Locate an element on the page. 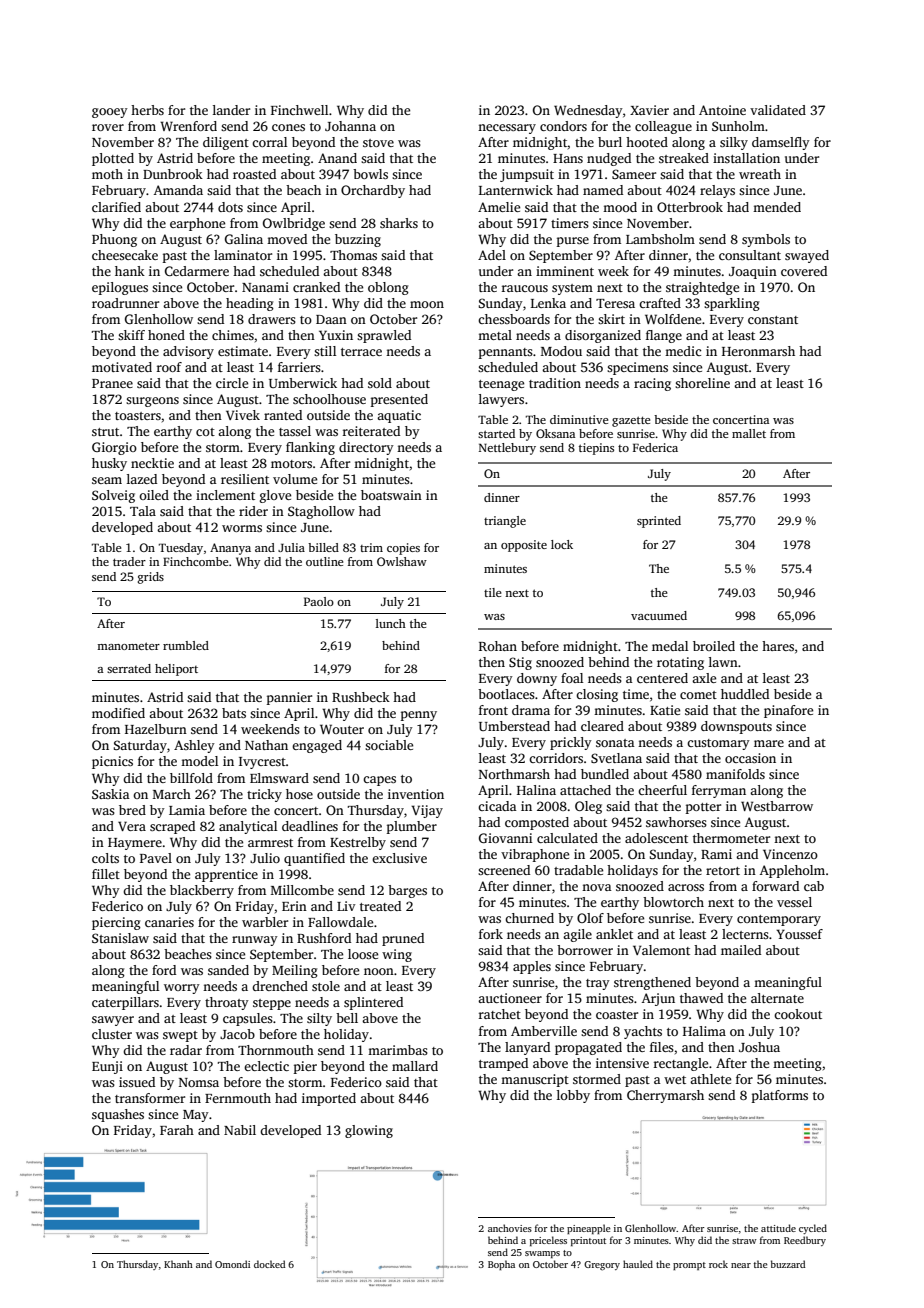  relays is located at coordinates (717, 191).
